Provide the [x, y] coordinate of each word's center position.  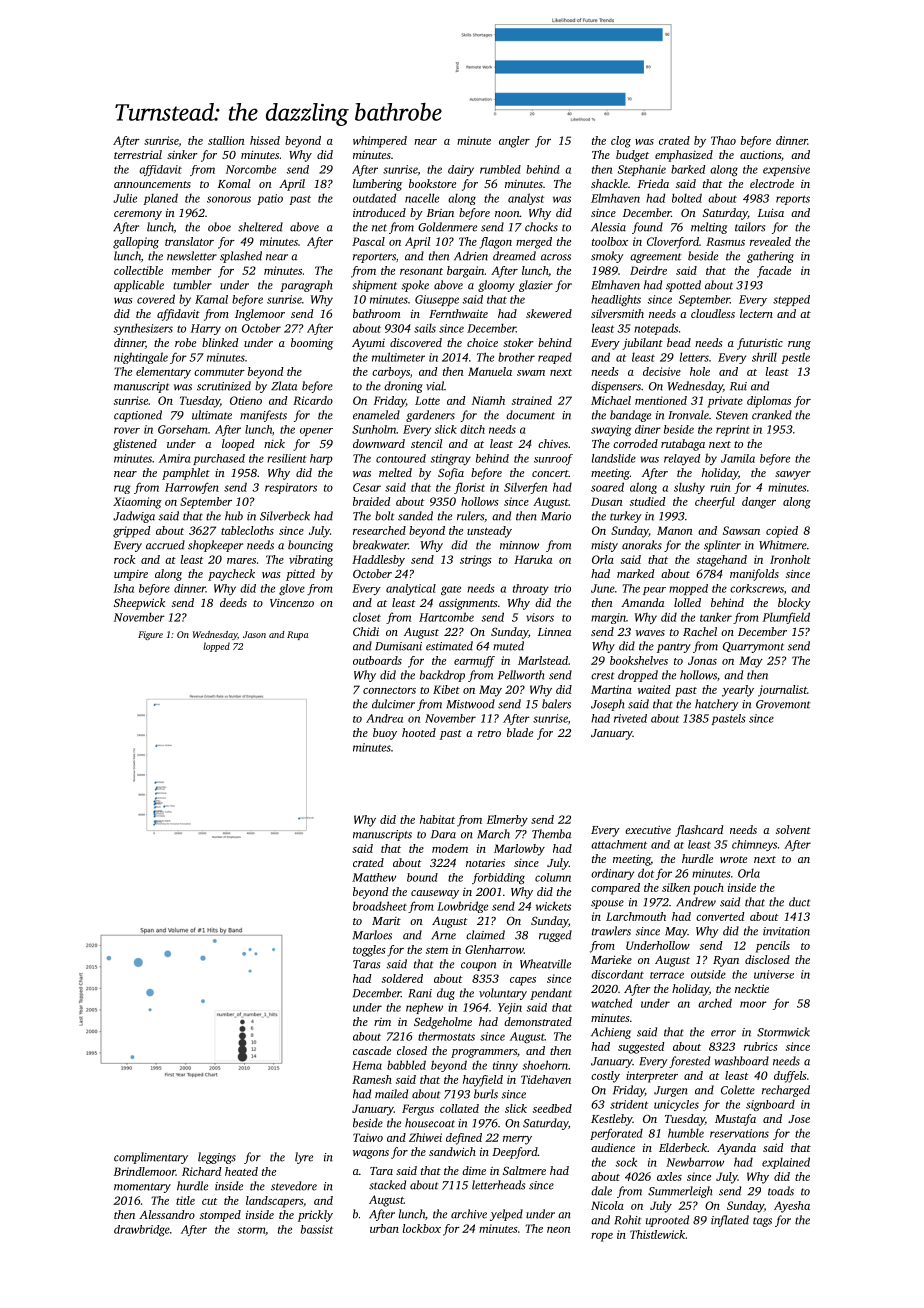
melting [709, 228]
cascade [372, 1050]
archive [469, 1214]
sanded [415, 516]
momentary [142, 1188]
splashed [241, 257]
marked [635, 573]
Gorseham [183, 429]
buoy [385, 734]
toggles [369, 951]
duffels [790, 1077]
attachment [619, 844]
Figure [150, 635]
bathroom [376, 313]
